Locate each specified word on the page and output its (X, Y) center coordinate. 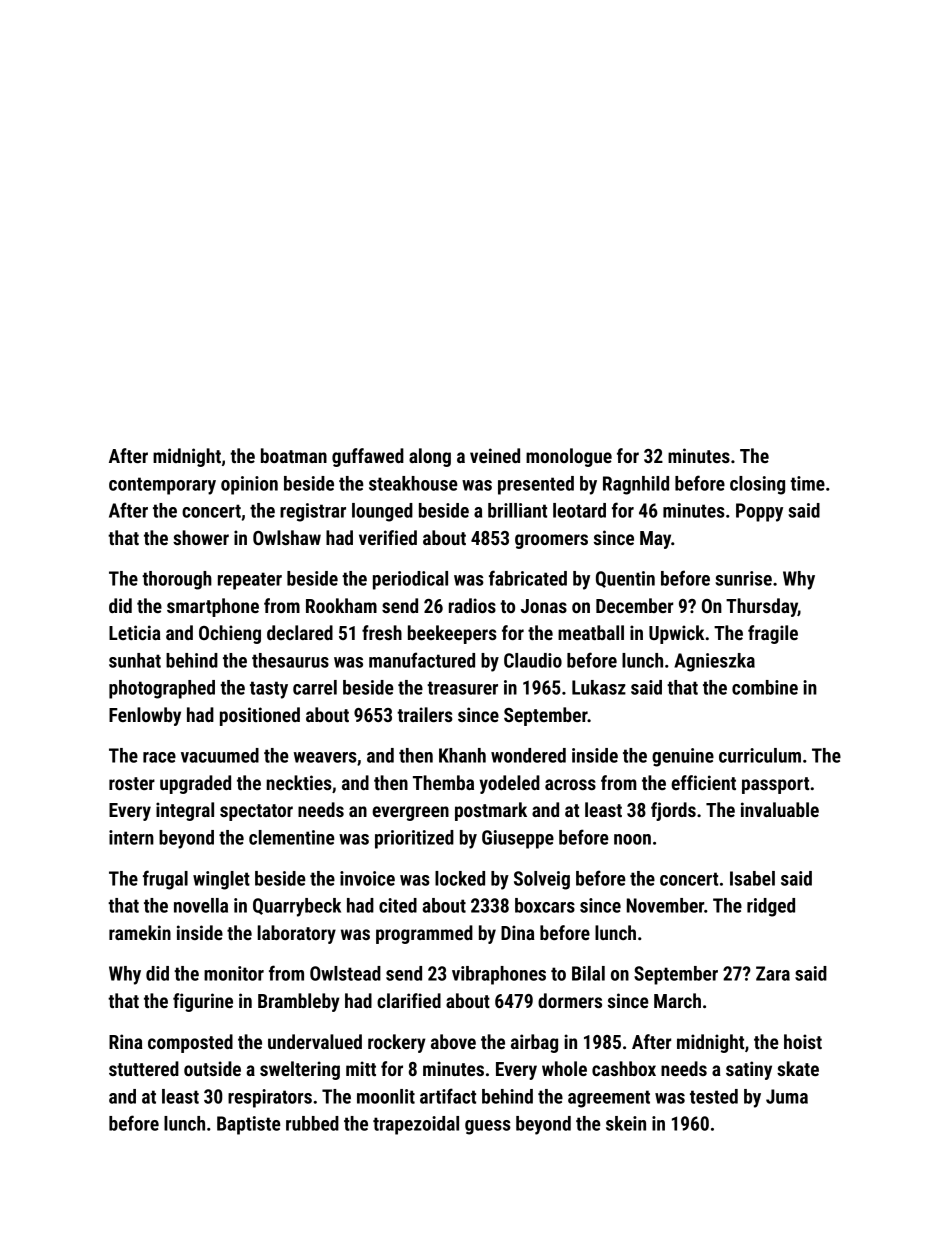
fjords (673, 811)
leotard (579, 510)
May (655, 540)
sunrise (743, 578)
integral (185, 811)
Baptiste (249, 1125)
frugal (165, 880)
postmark (491, 811)
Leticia (135, 632)
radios (472, 605)
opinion (249, 485)
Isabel (752, 878)
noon (632, 839)
